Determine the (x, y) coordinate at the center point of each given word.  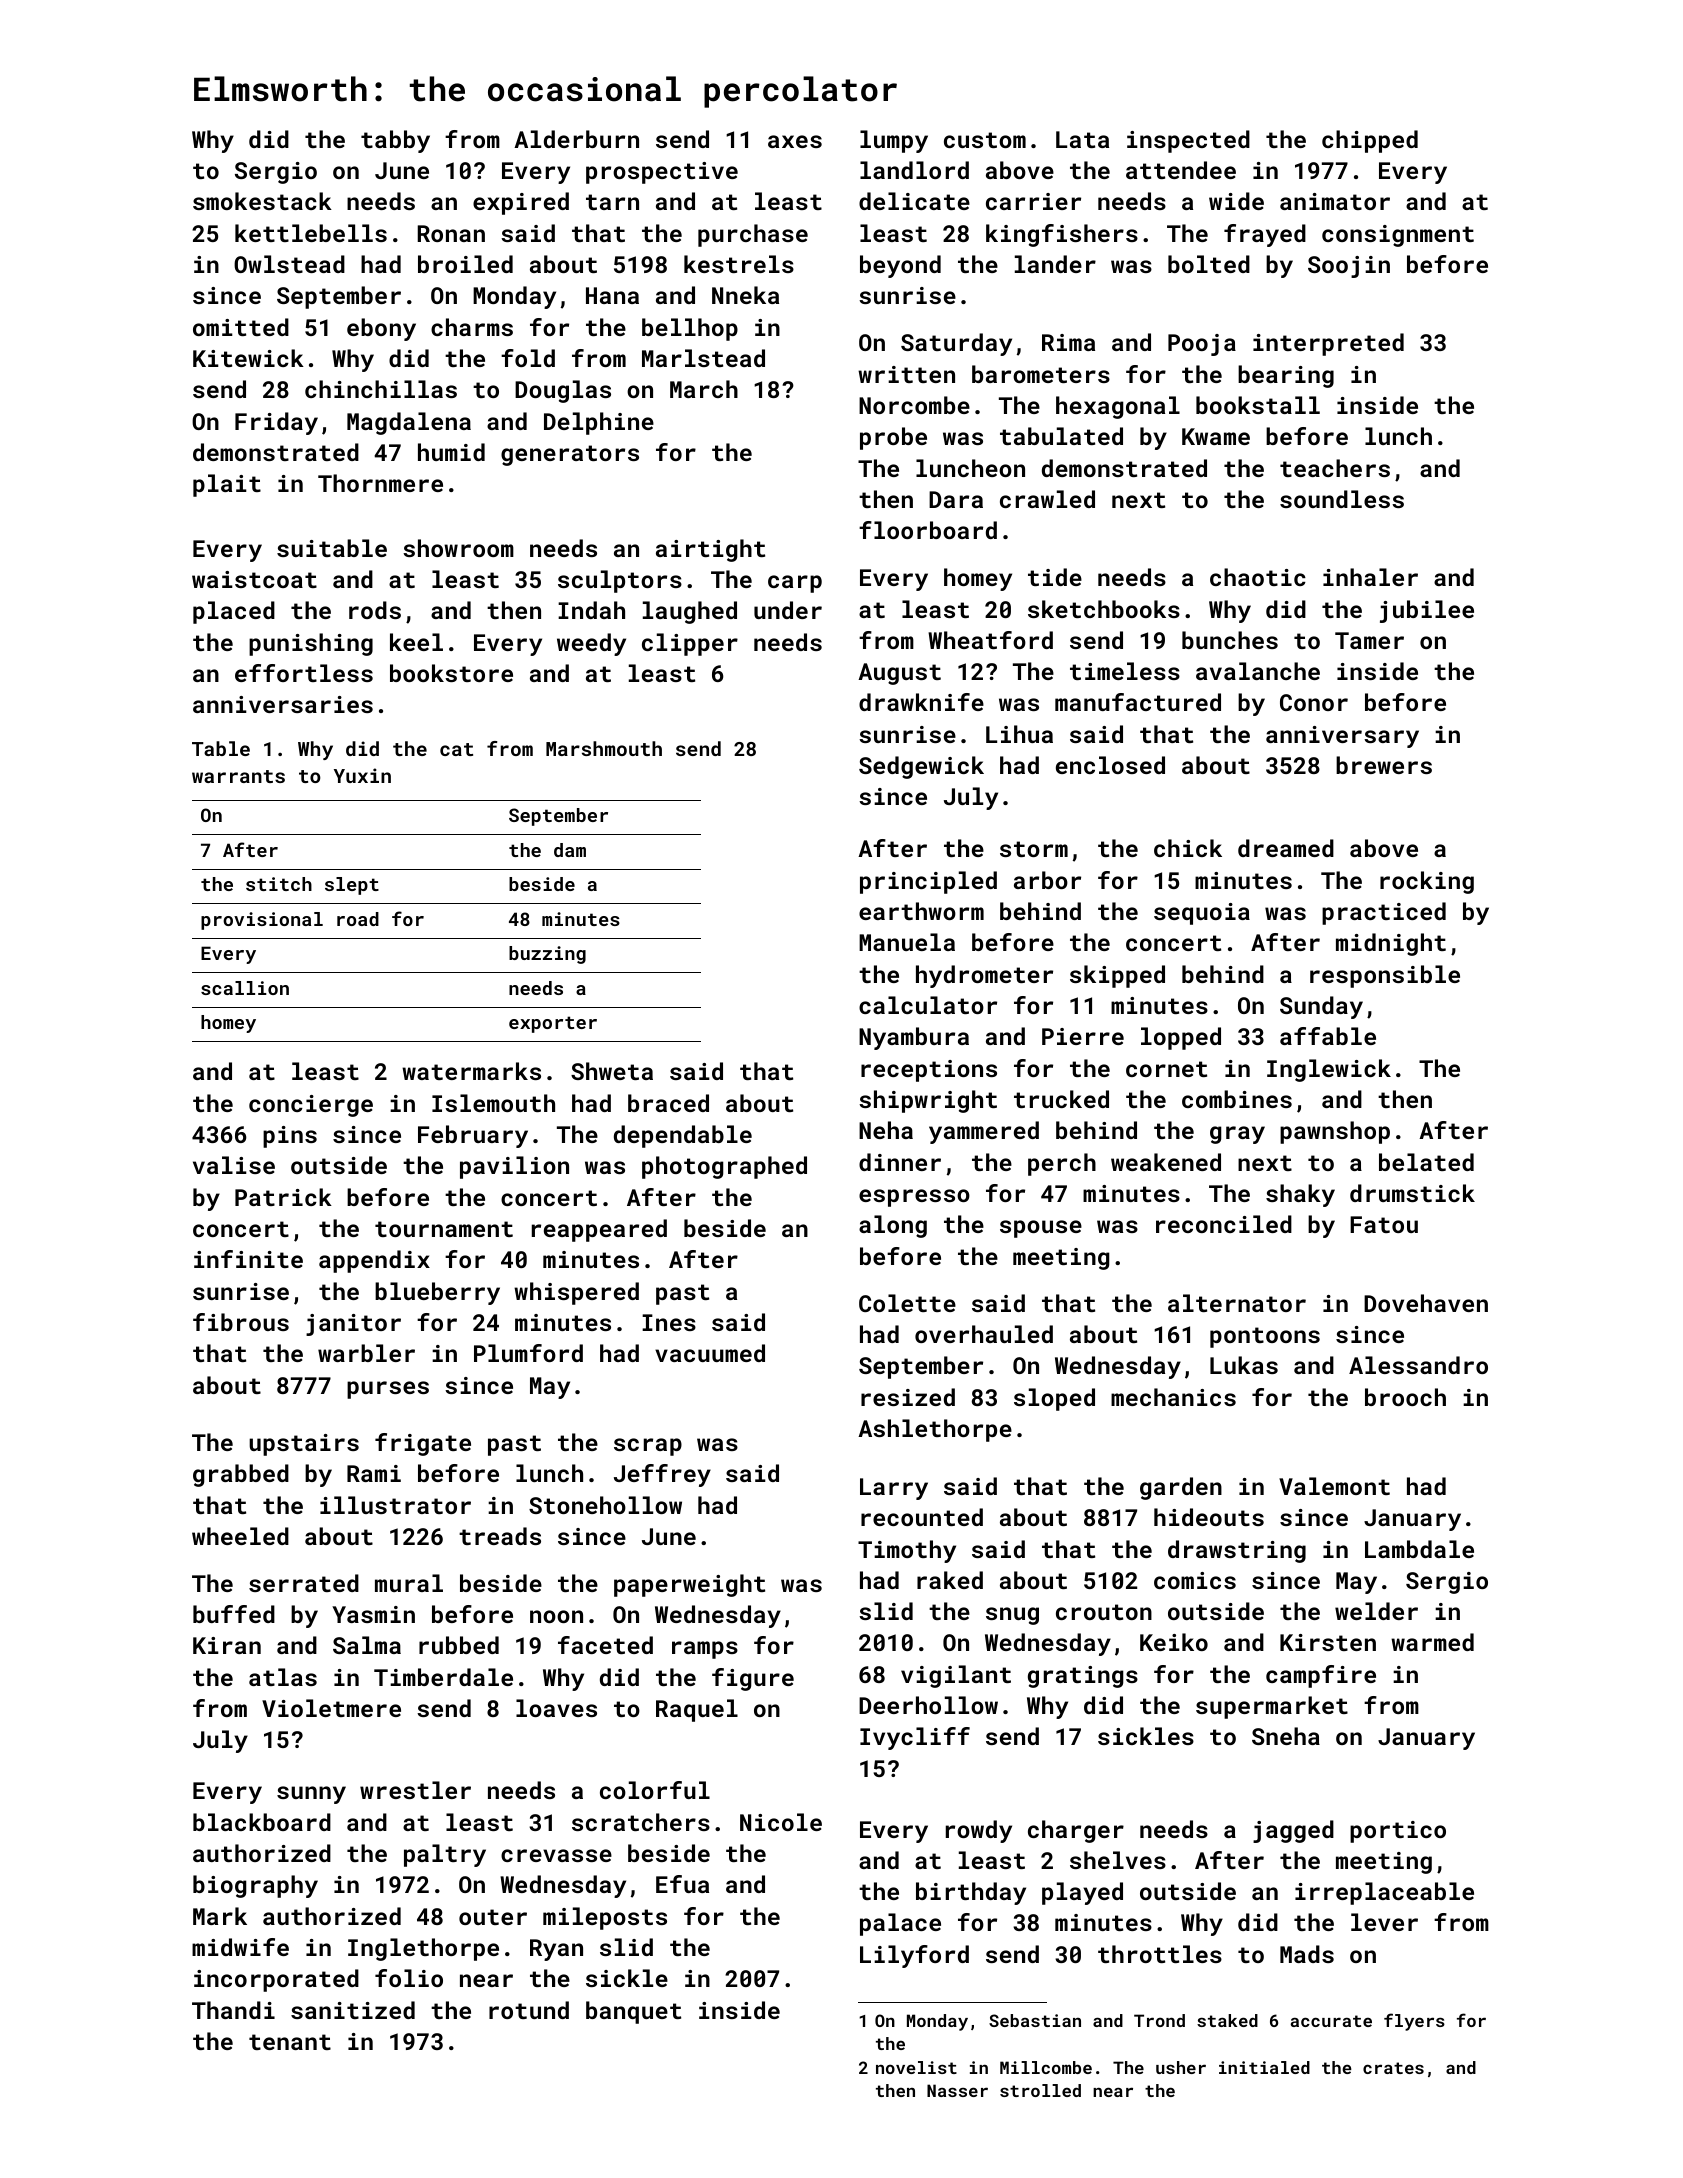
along (893, 1226)
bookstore (451, 673)
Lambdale (1419, 1549)
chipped (1370, 141)
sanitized (353, 2010)
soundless (1342, 499)
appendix (374, 1261)
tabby (395, 141)
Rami (374, 1473)
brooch (1405, 1397)
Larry (894, 1489)
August (899, 674)
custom (985, 140)
